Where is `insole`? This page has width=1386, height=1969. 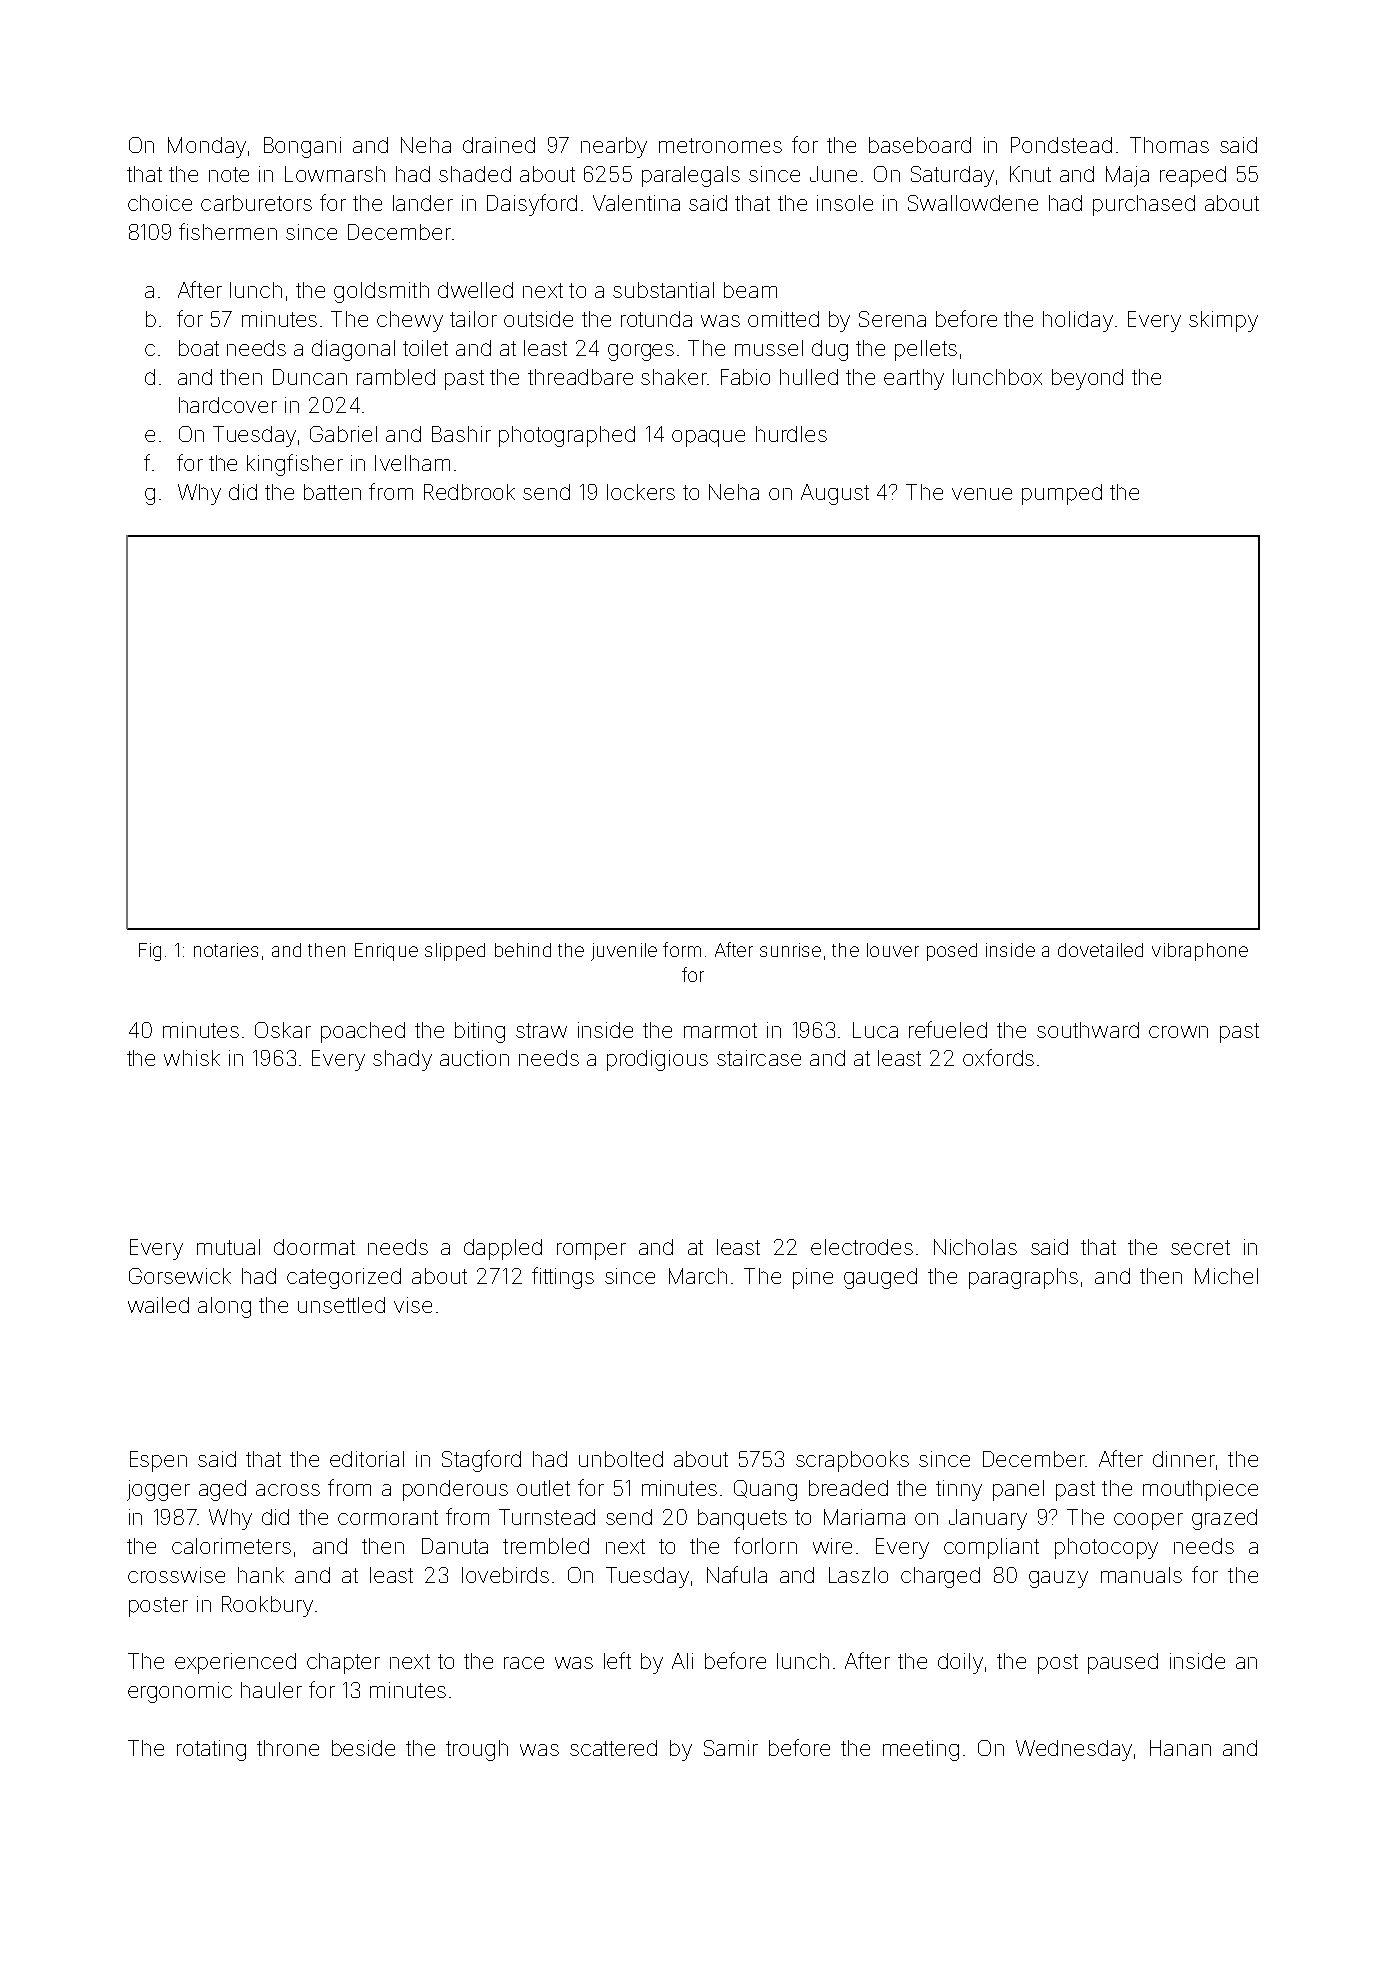 insole is located at coordinates (845, 203).
